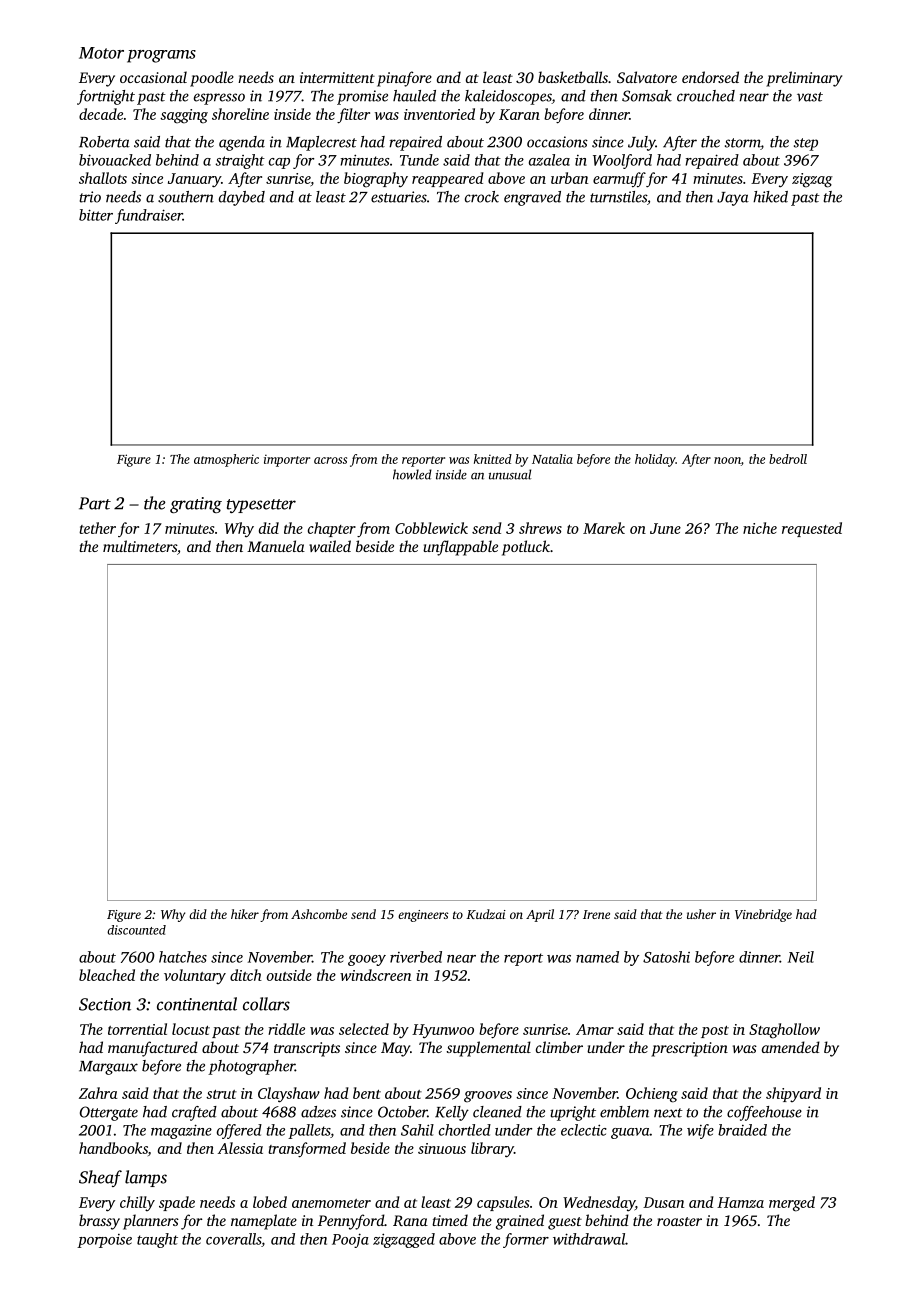 The height and width of the image is (1308, 924). Describe the element at coordinates (431, 528) in the image. I see `Cobblewick` at that location.
